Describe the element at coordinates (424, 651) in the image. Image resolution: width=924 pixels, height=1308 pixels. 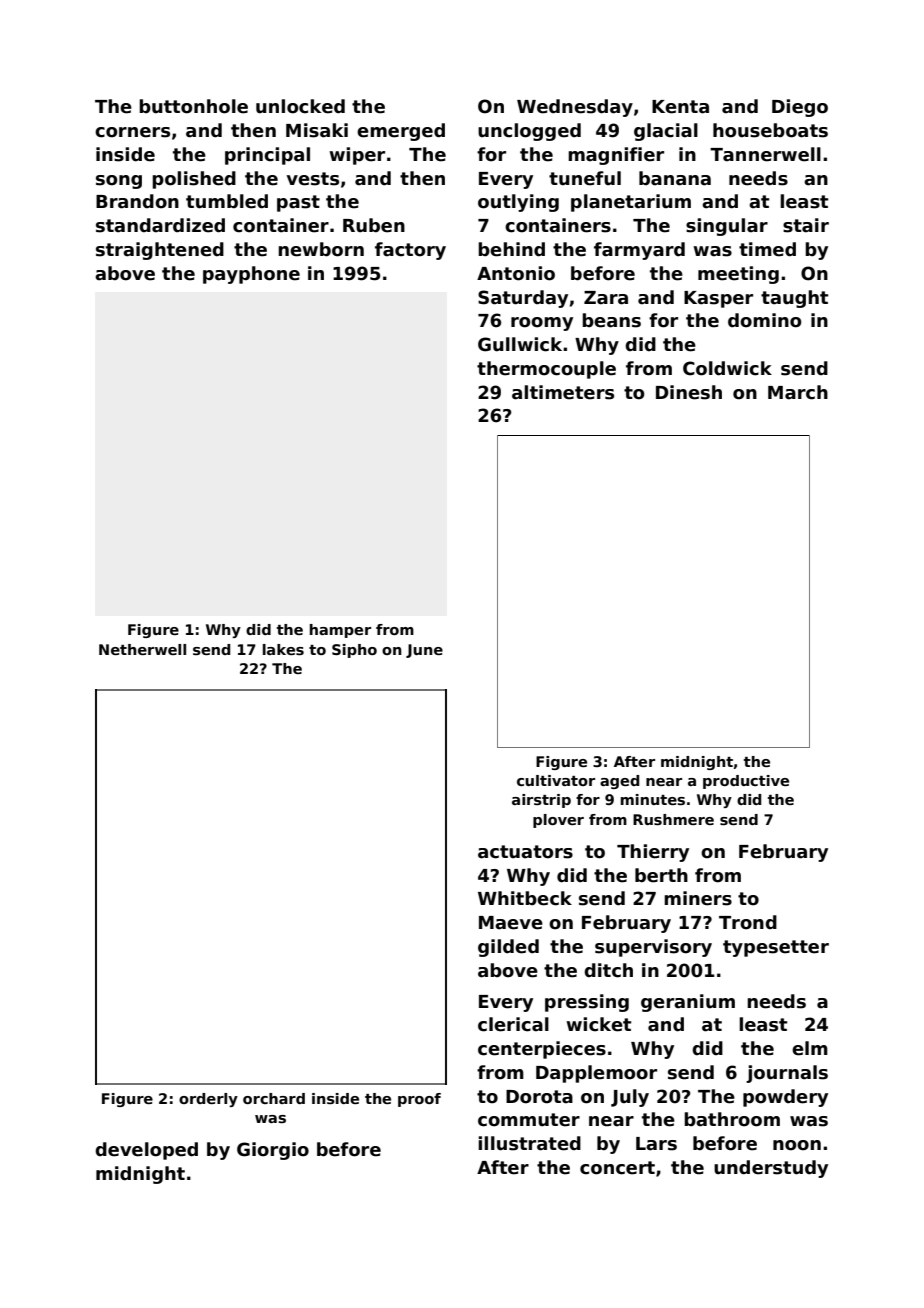
I see `June` at that location.
